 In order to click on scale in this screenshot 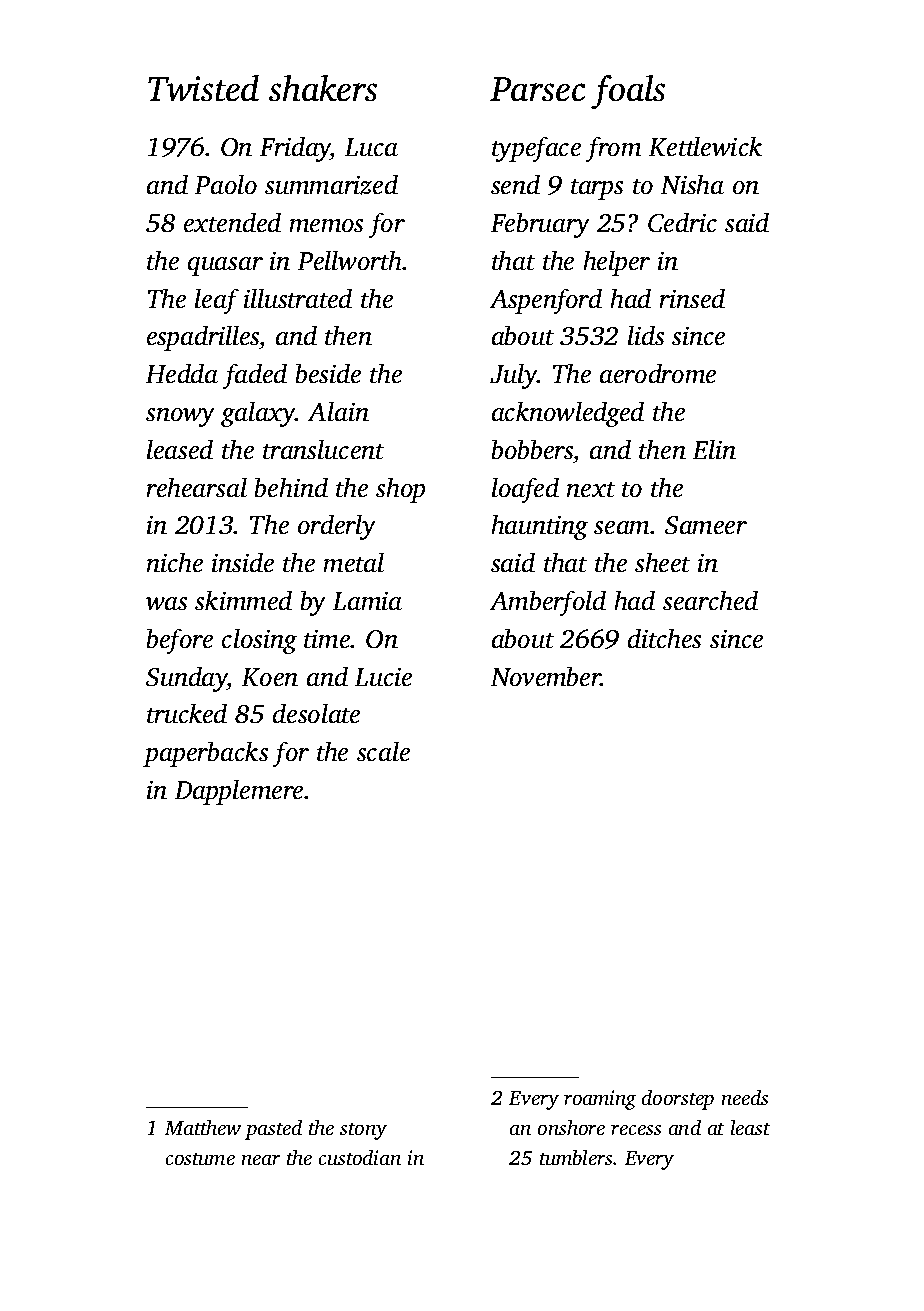, I will do `click(383, 751)`.
